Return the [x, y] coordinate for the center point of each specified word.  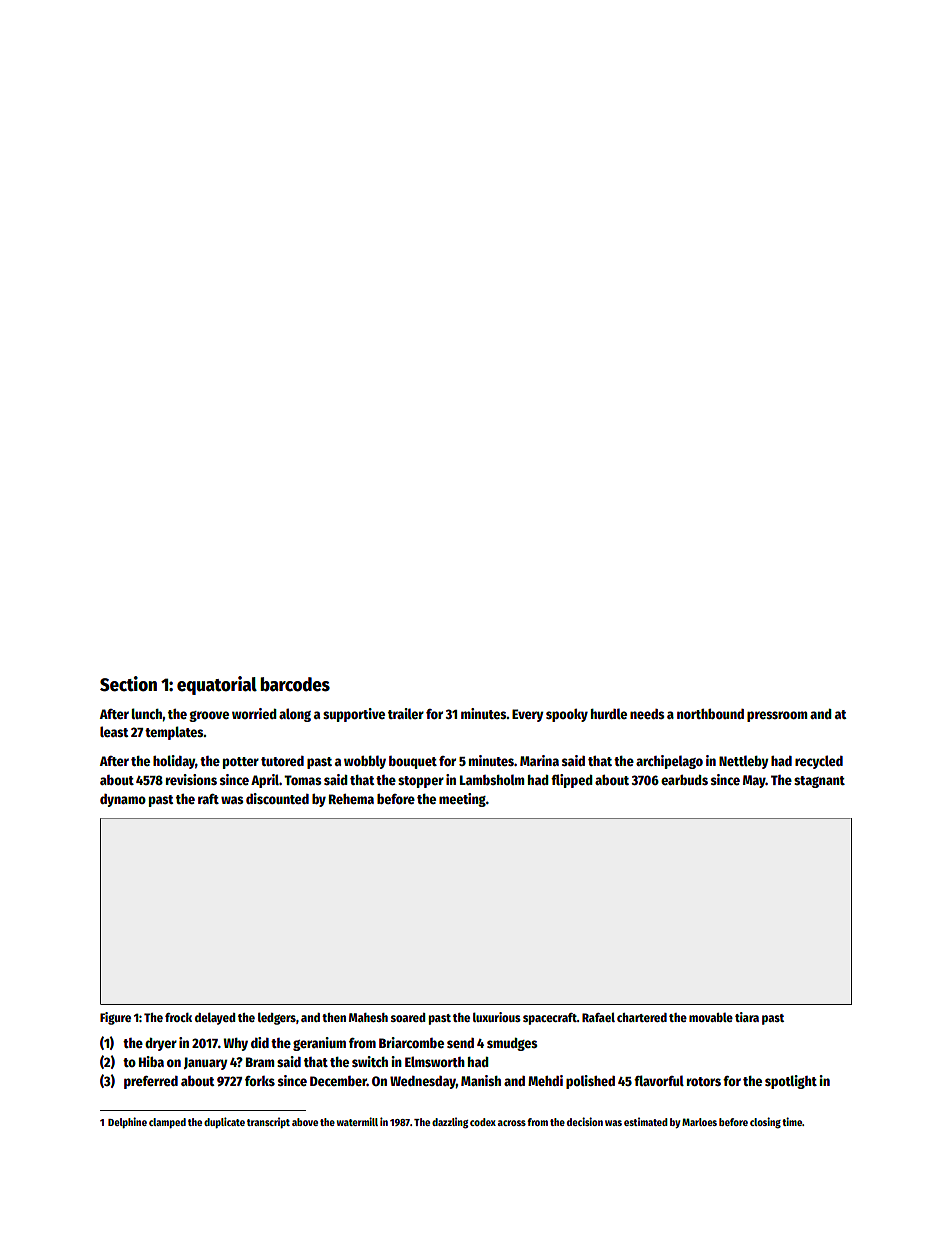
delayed [215, 1018]
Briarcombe [411, 1042]
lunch [147, 713]
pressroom [777, 716]
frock [178, 1017]
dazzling [450, 1123]
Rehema [351, 799]
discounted [277, 798]
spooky [567, 715]
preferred [151, 1082]
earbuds [684, 780]
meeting [462, 800]
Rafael [598, 1017]
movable [711, 1017]
